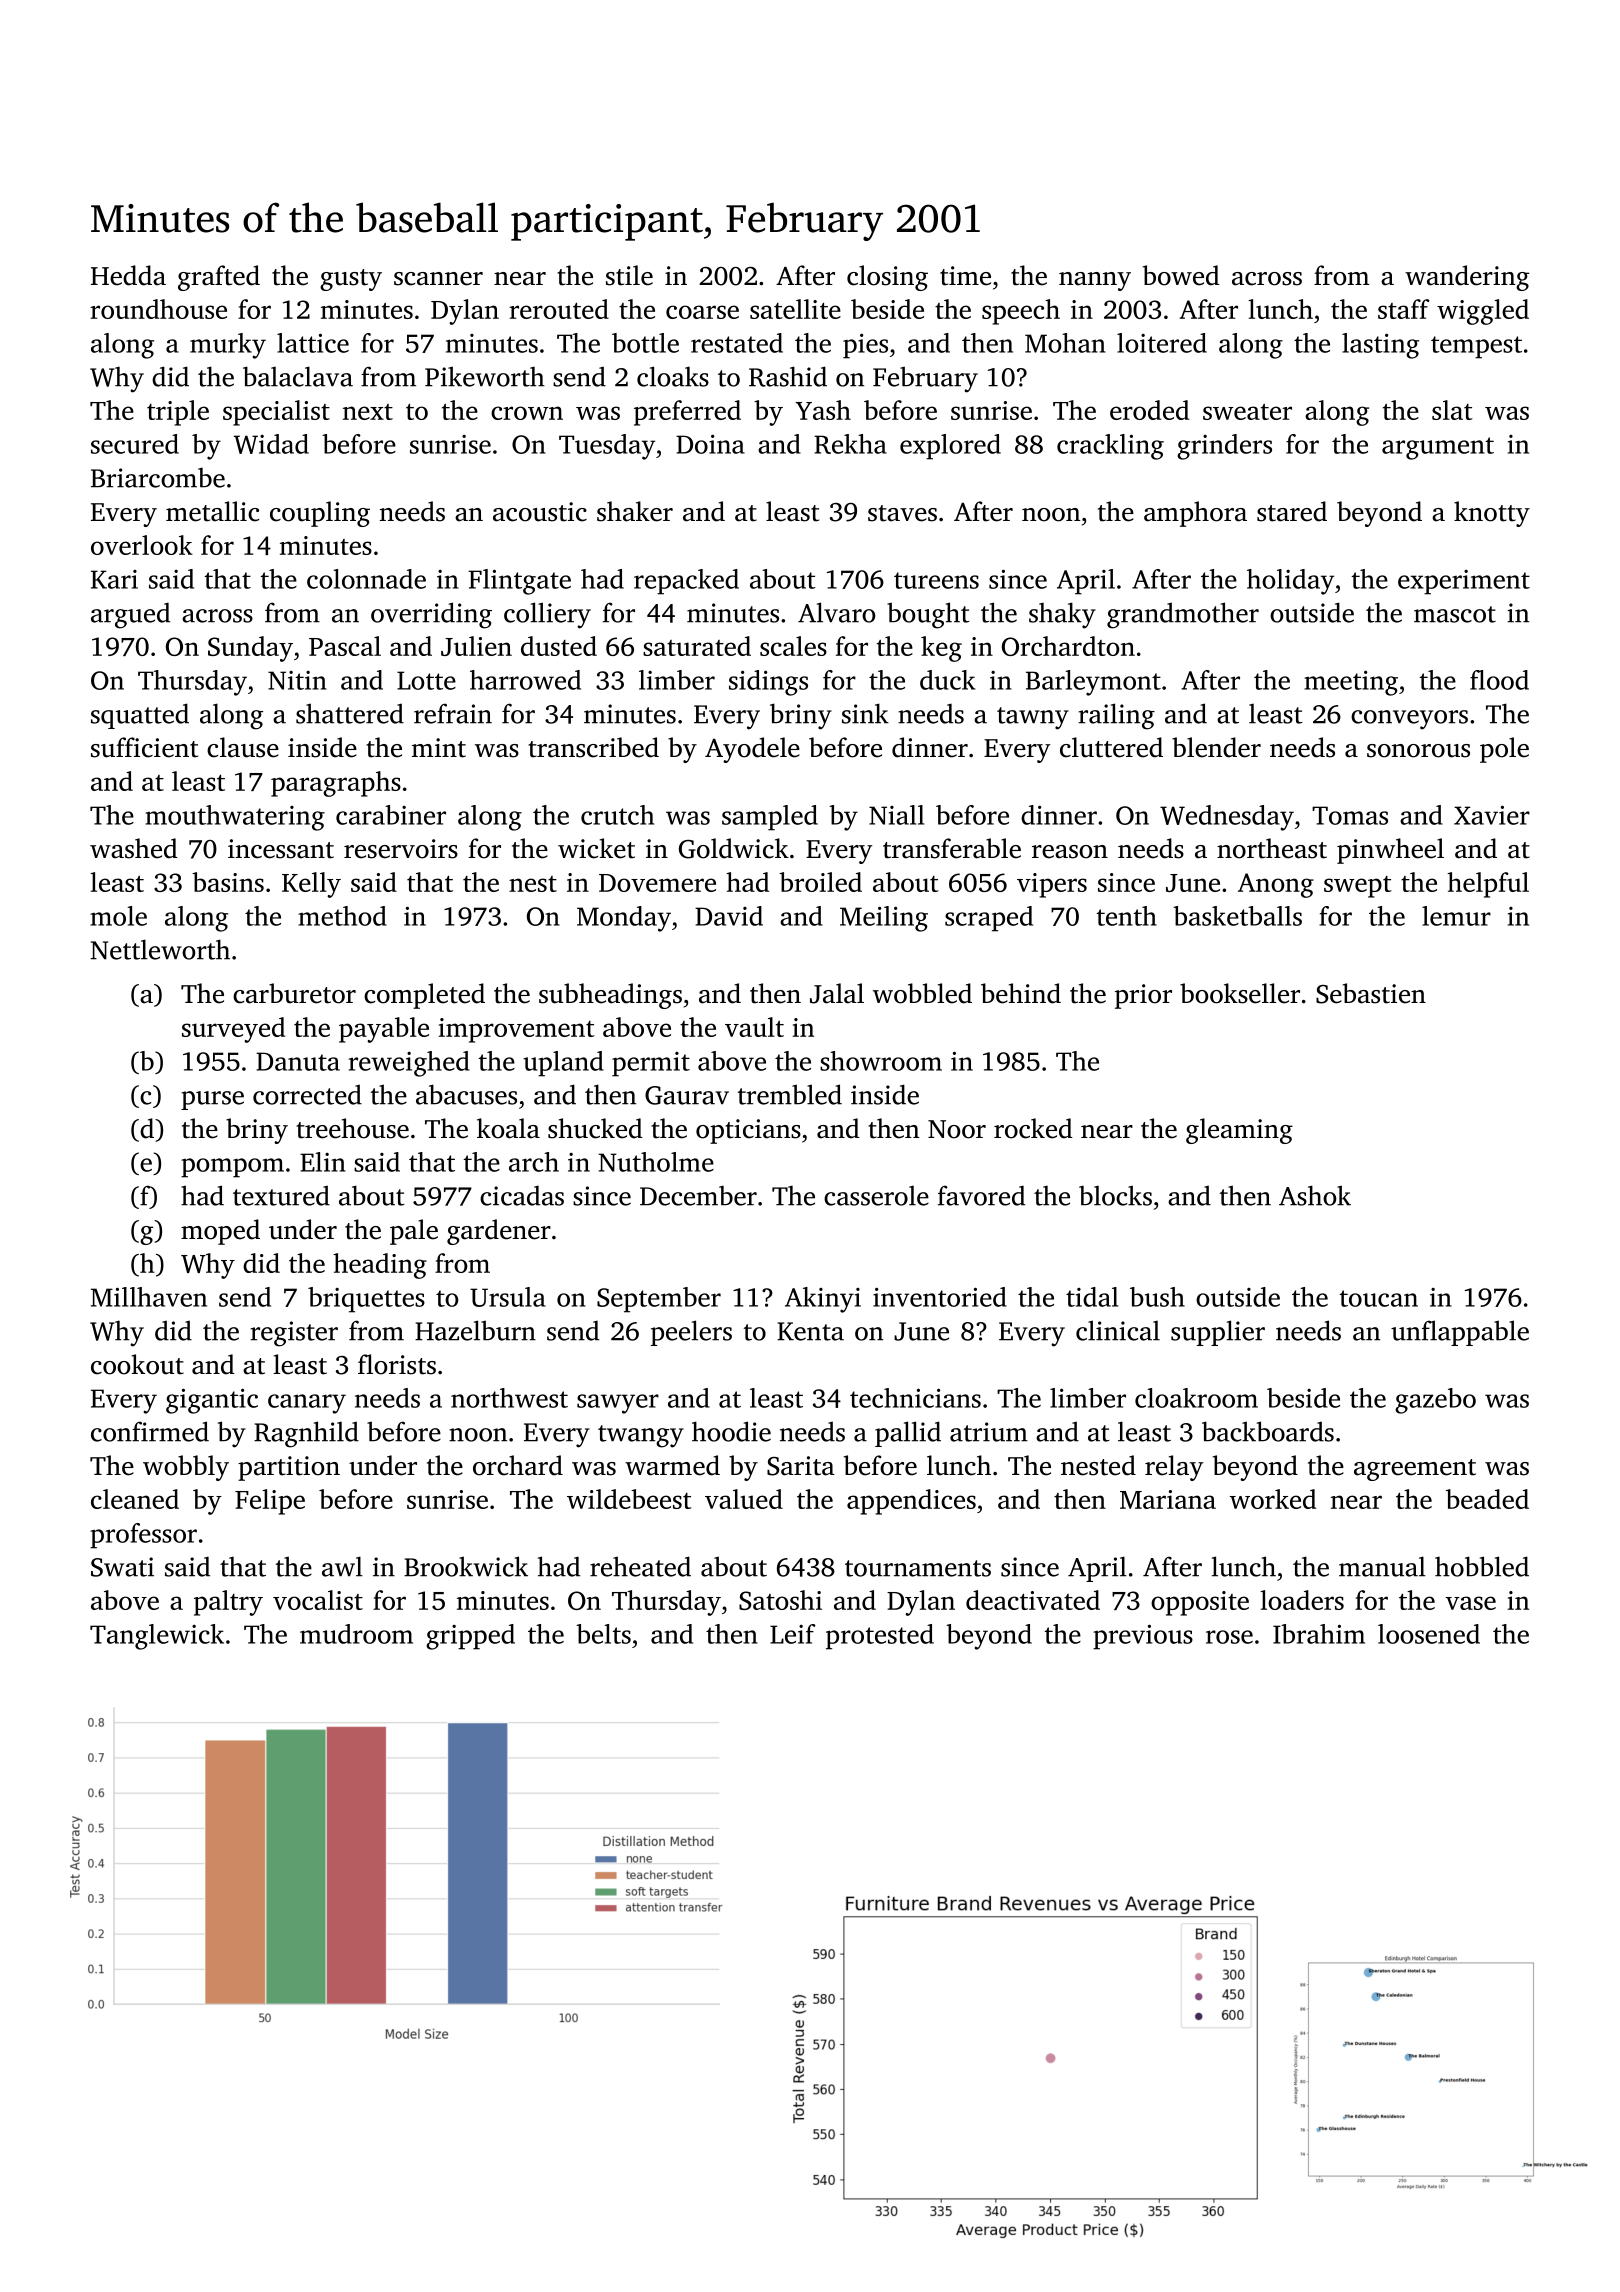 This page has width=1620, height=2292. Describe the element at coordinates (311, 885) in the page. I see `Kelly` at that location.
